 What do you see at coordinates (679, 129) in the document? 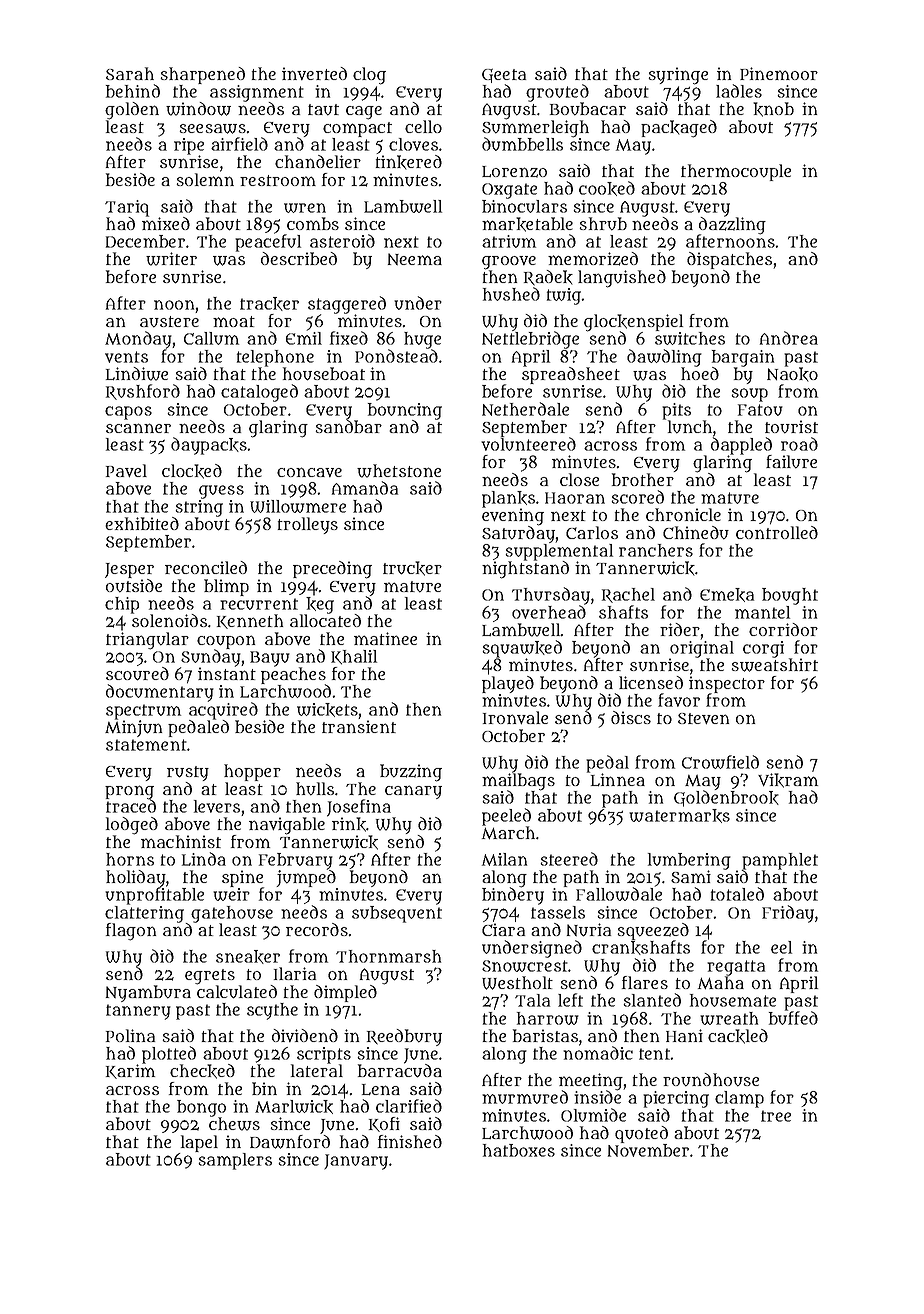
I see `packaged` at bounding box center [679, 129].
